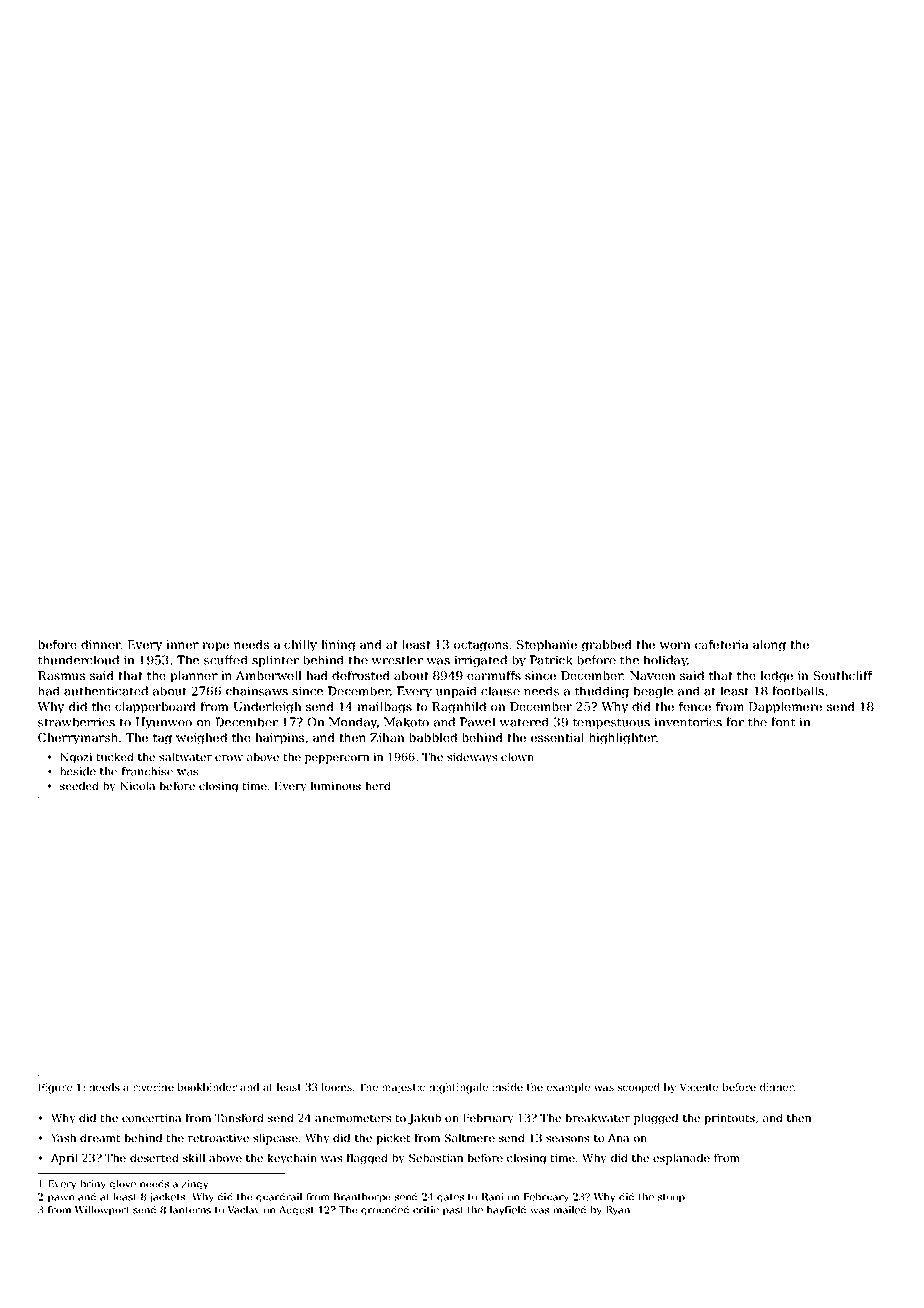 The height and width of the document is (1308, 924). I want to click on example, so click(568, 1088).
